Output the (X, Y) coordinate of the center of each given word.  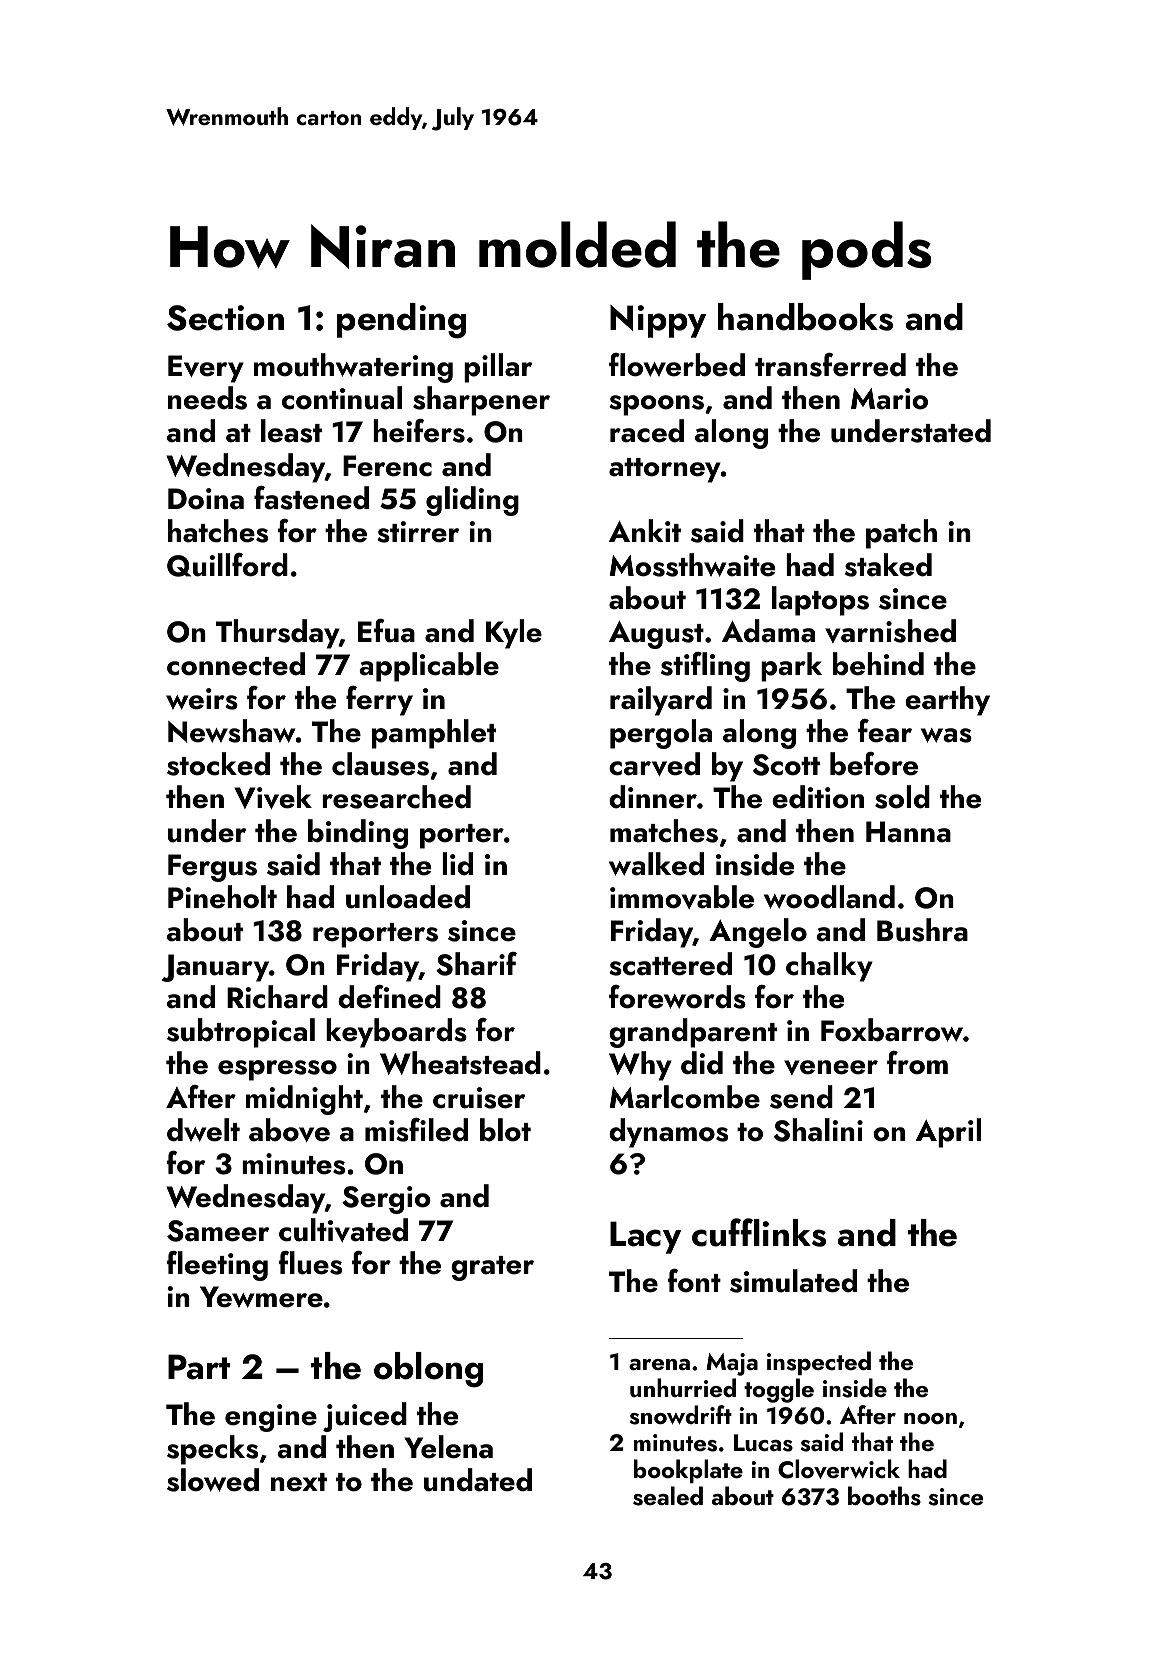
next (299, 1482)
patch (901, 534)
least (291, 431)
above (289, 1130)
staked (888, 565)
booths (884, 1496)
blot (505, 1130)
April (948, 1133)
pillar (498, 368)
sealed (668, 1496)
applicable (429, 667)
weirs (202, 699)
